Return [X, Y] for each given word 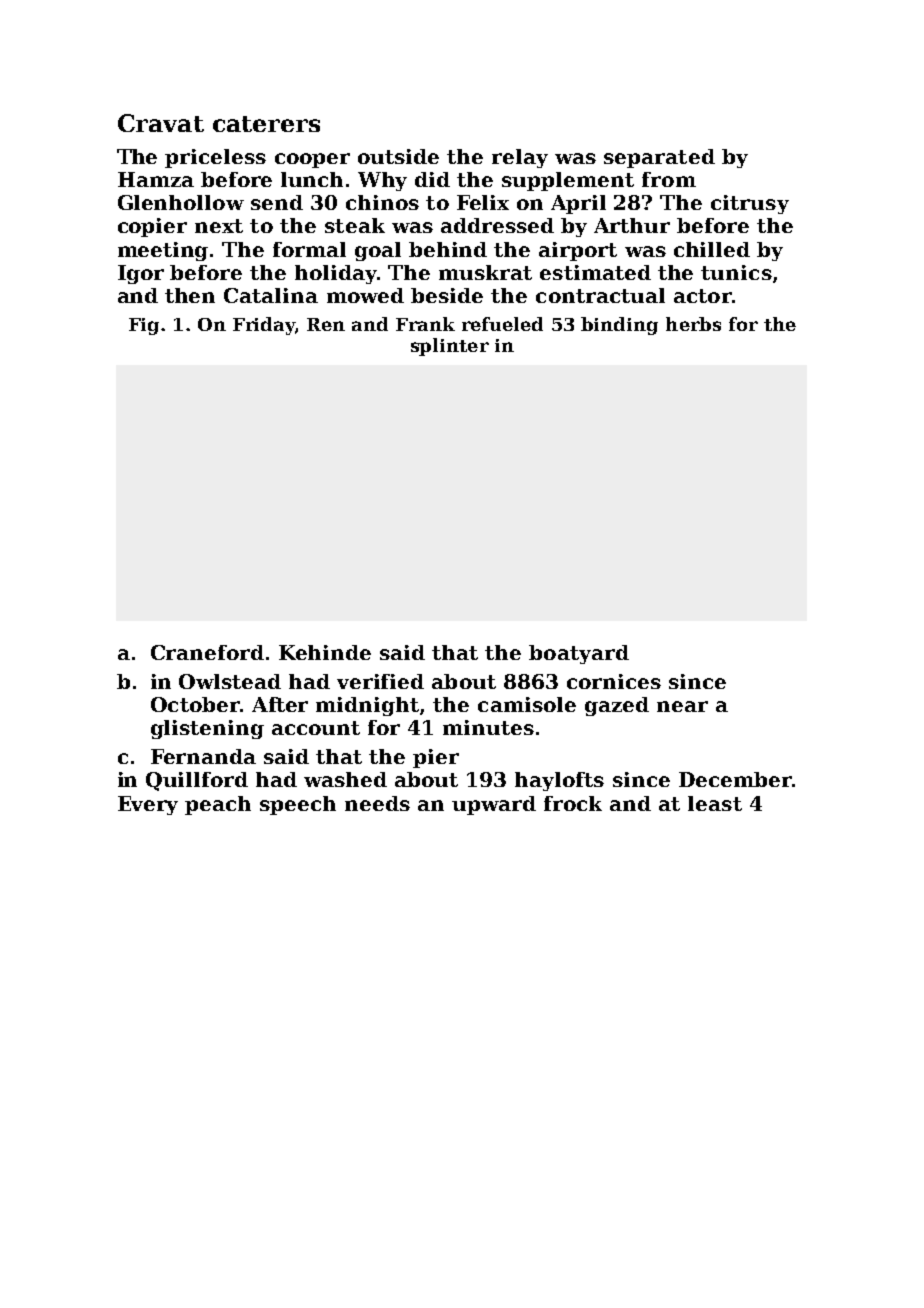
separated [659, 158]
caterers [266, 124]
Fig [144, 326]
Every [148, 805]
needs [377, 803]
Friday [264, 326]
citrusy [750, 204]
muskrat [485, 272]
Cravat [161, 123]
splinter [450, 347]
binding [619, 326]
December [735, 779]
